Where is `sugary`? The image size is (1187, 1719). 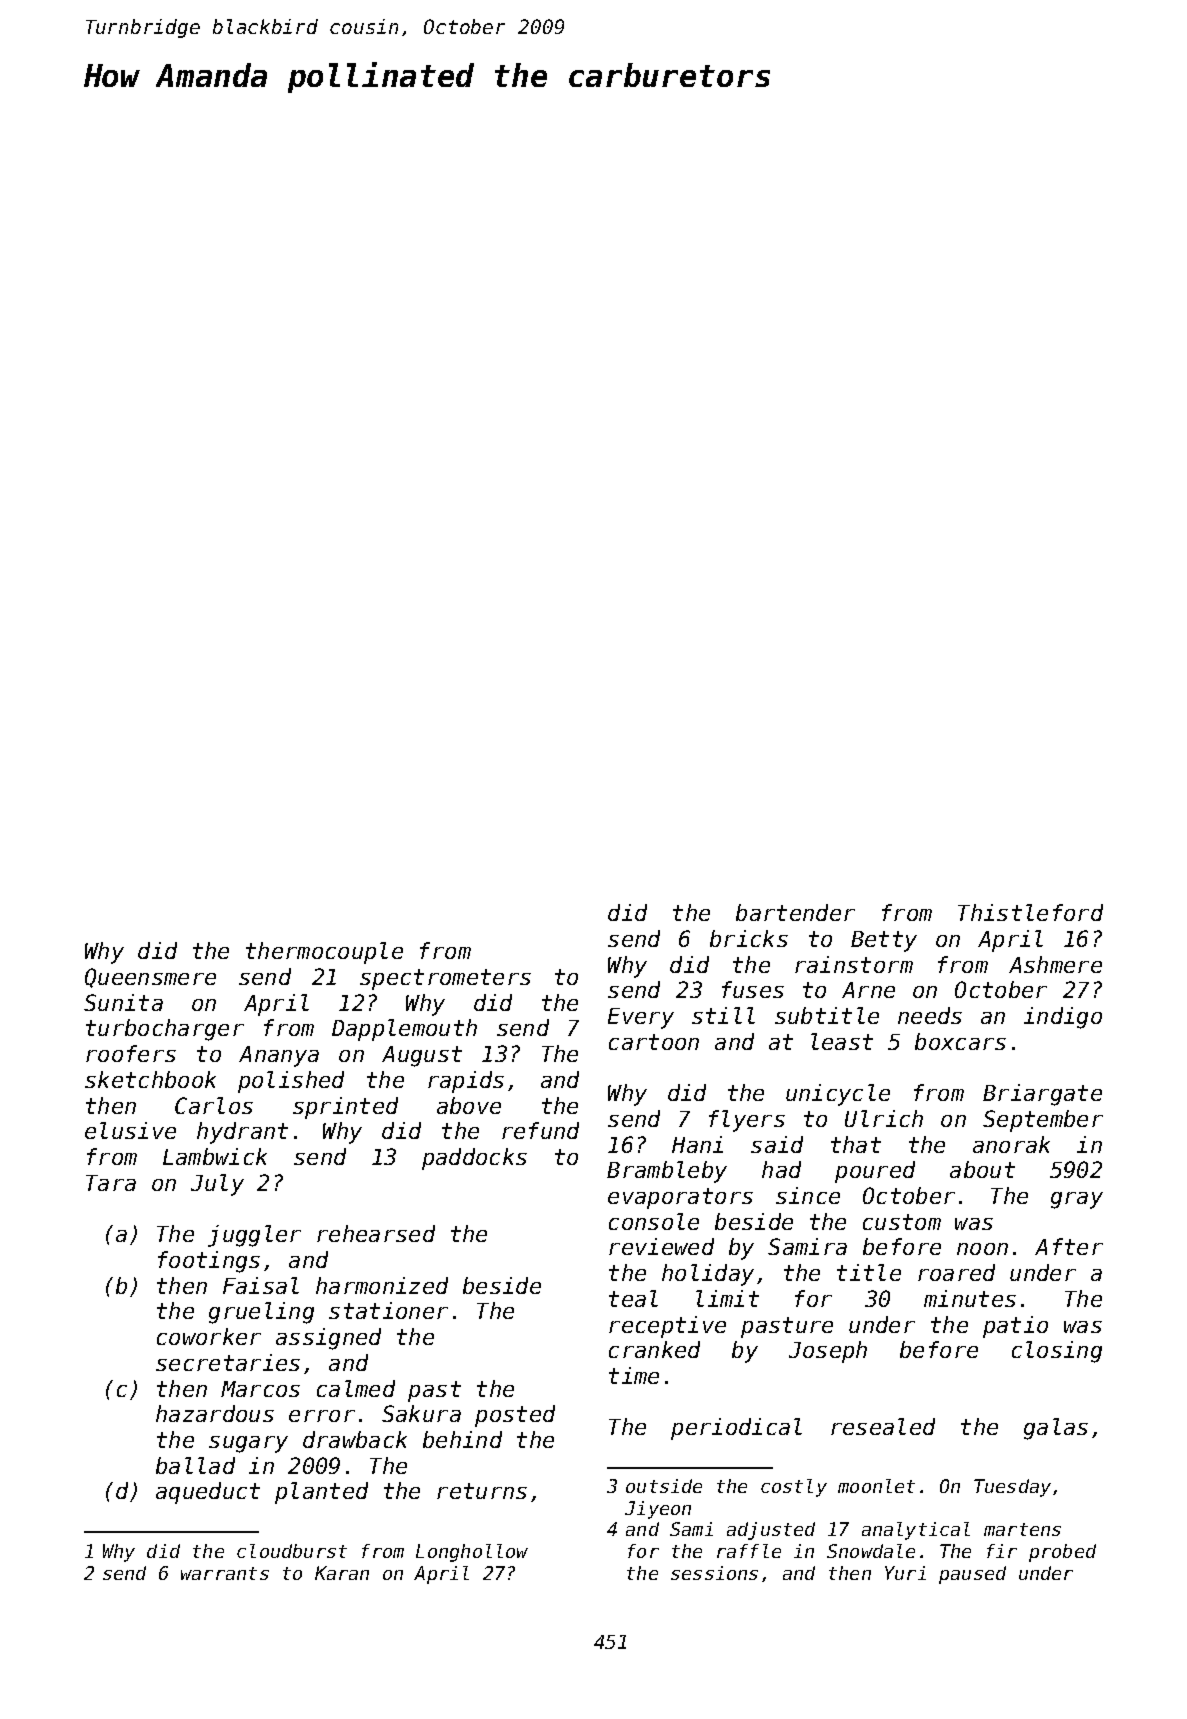 sugary is located at coordinates (248, 1444).
